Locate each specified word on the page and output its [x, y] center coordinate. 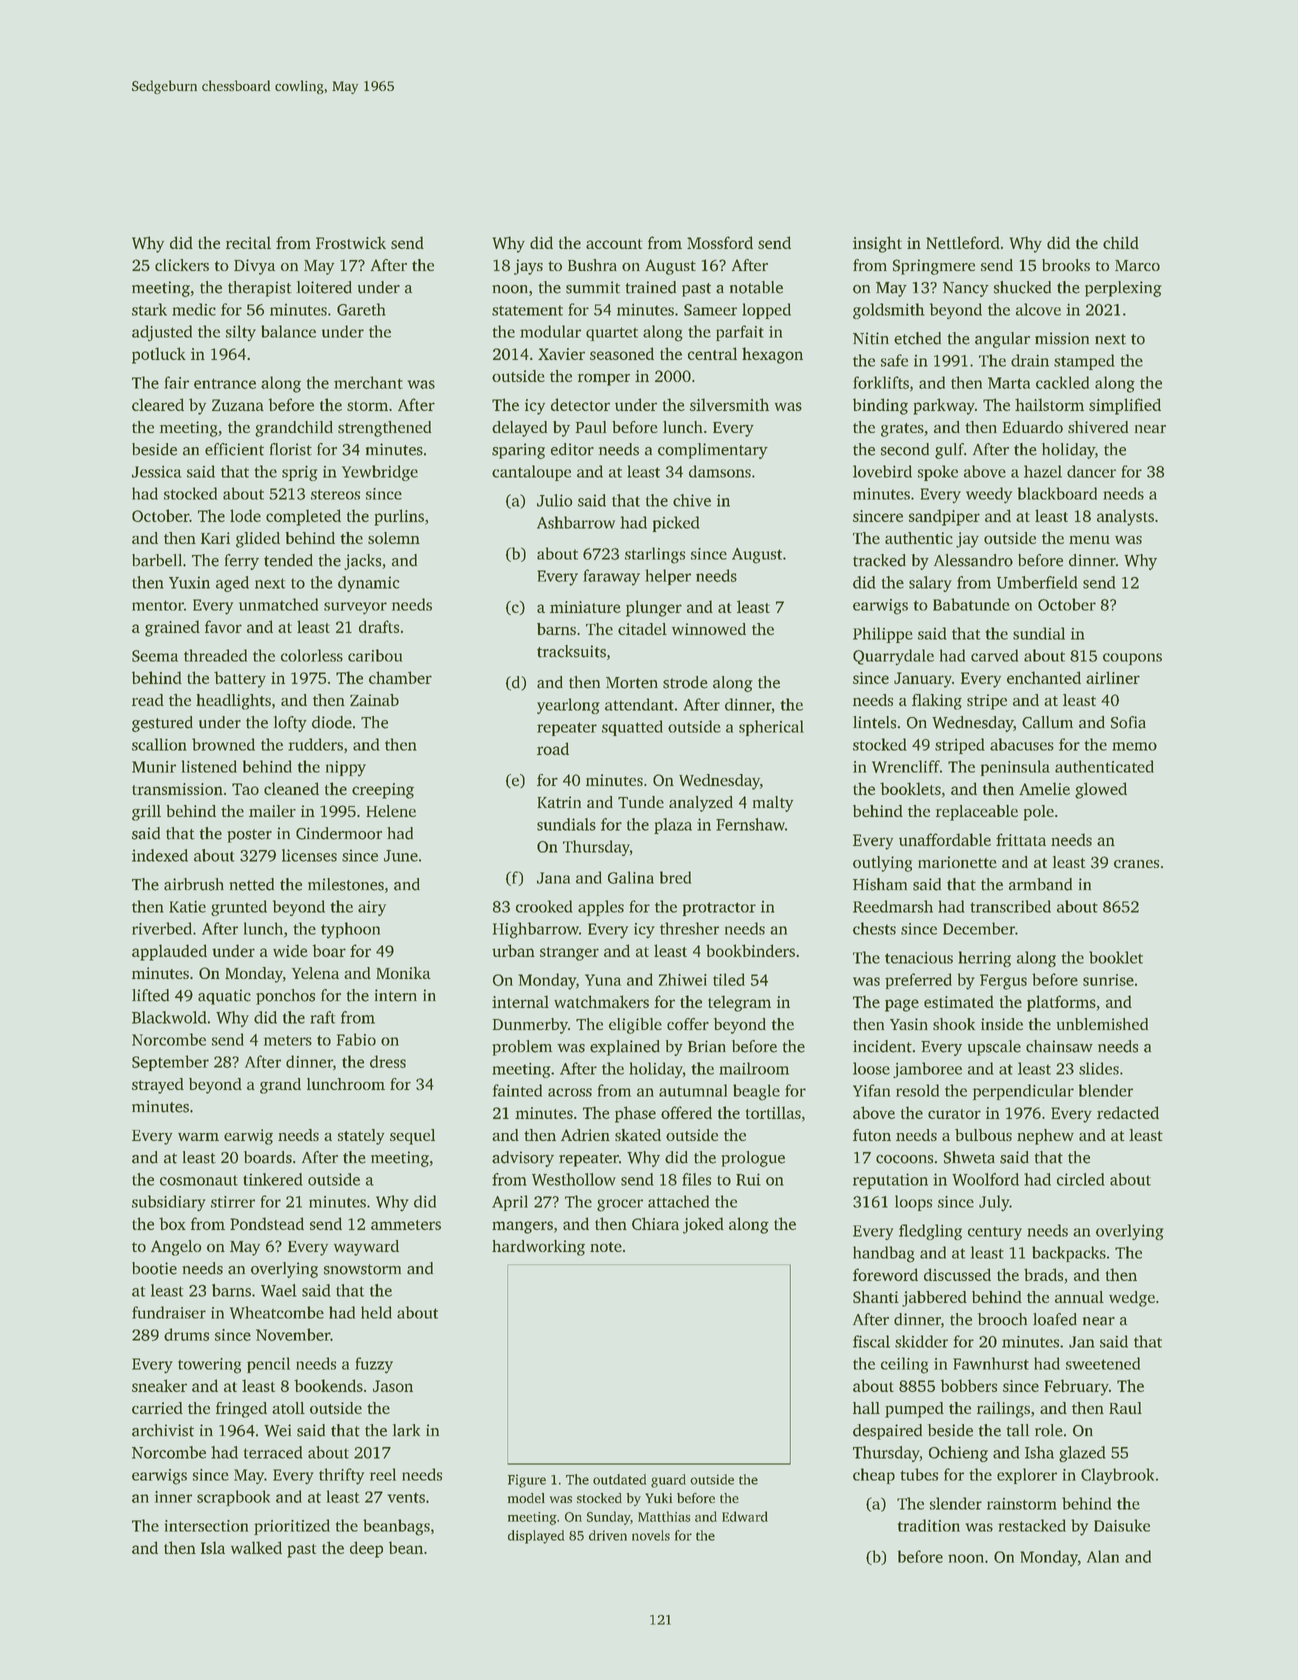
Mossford [720, 242]
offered [686, 1112]
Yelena [315, 973]
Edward [745, 1516]
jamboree [927, 1070]
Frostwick [351, 242]
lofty [290, 724]
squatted [632, 728]
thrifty [341, 1476]
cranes [1136, 864]
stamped [1084, 362]
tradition [929, 1525]
